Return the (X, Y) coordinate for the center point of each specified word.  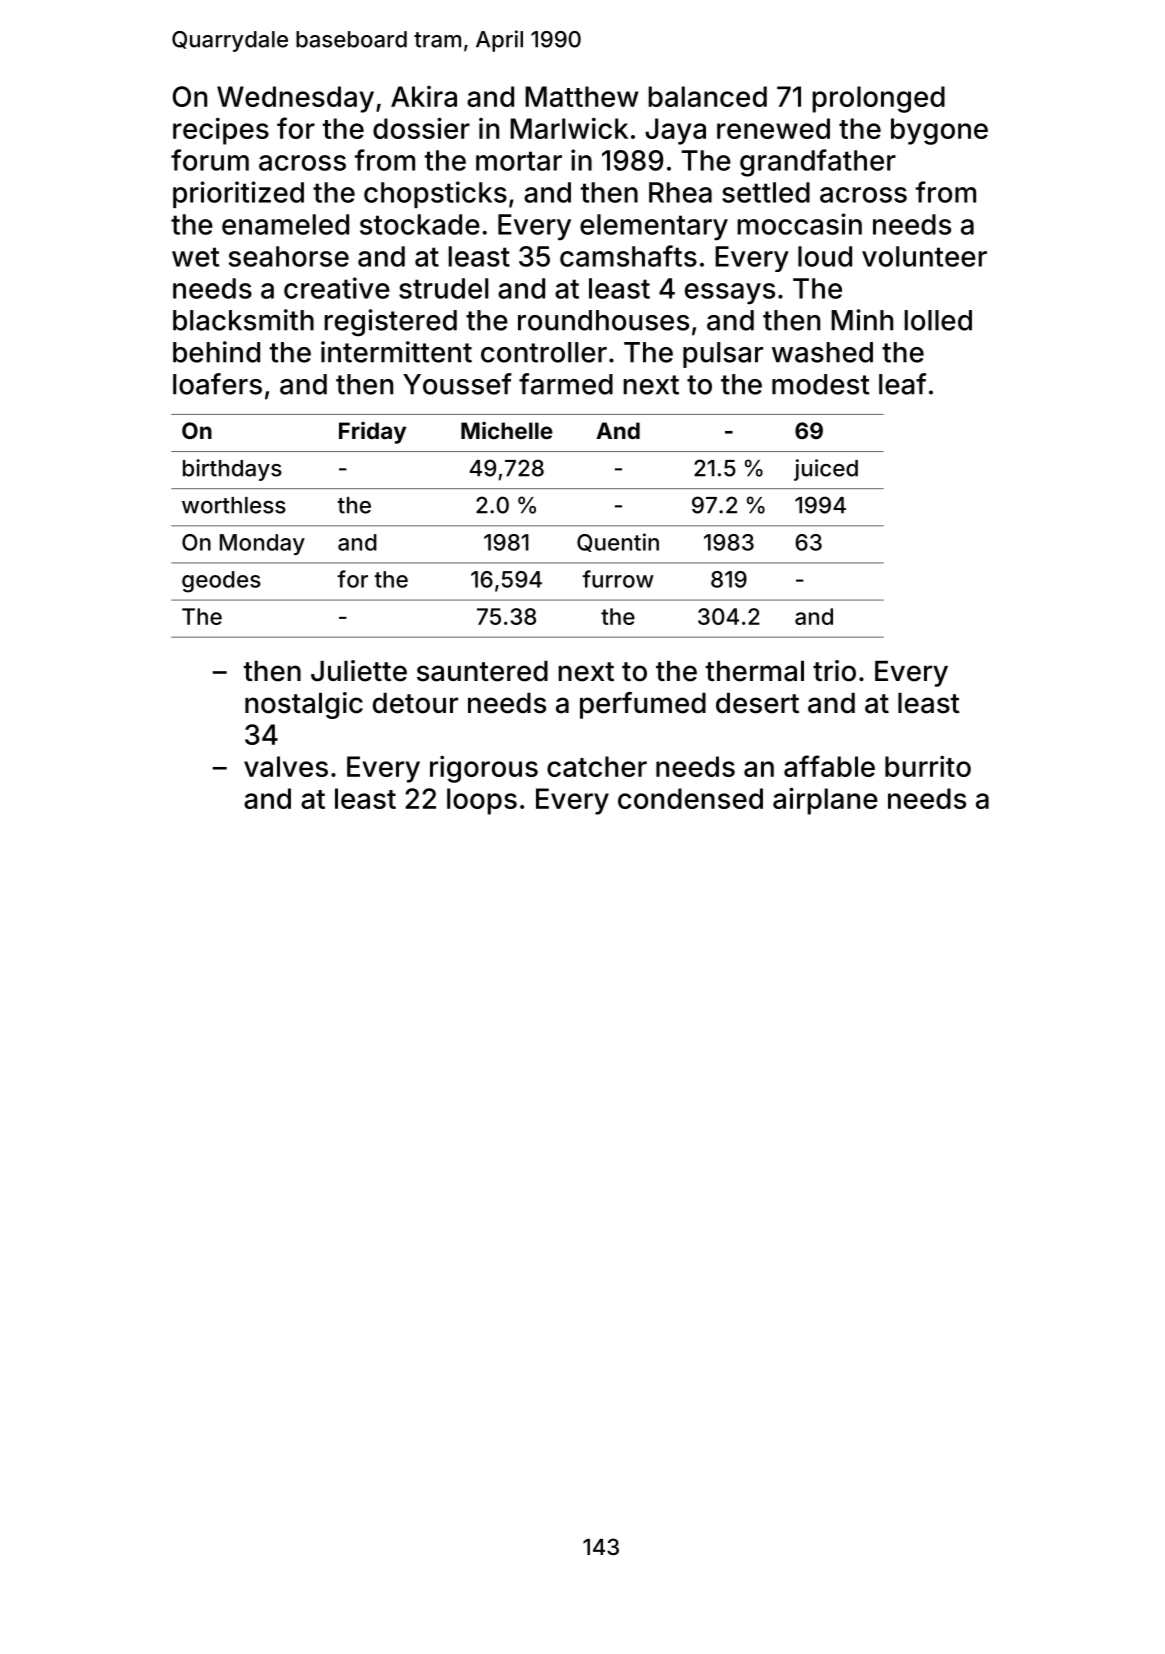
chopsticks (435, 194)
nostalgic (304, 705)
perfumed (643, 705)
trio (834, 671)
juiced (826, 470)
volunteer (924, 256)
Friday (372, 433)
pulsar (723, 355)
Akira (424, 96)
